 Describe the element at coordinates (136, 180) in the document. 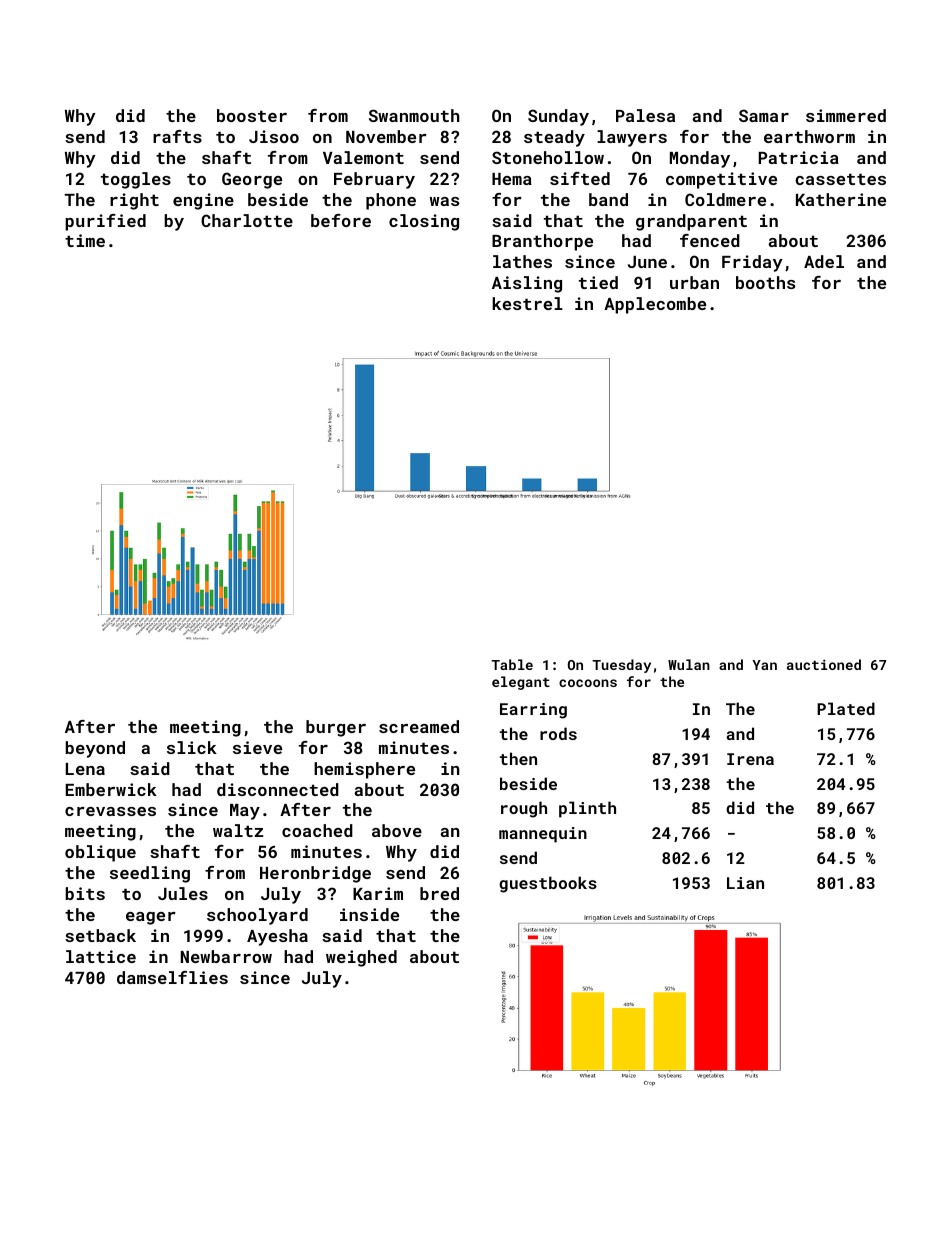

I see `toggles` at that location.
